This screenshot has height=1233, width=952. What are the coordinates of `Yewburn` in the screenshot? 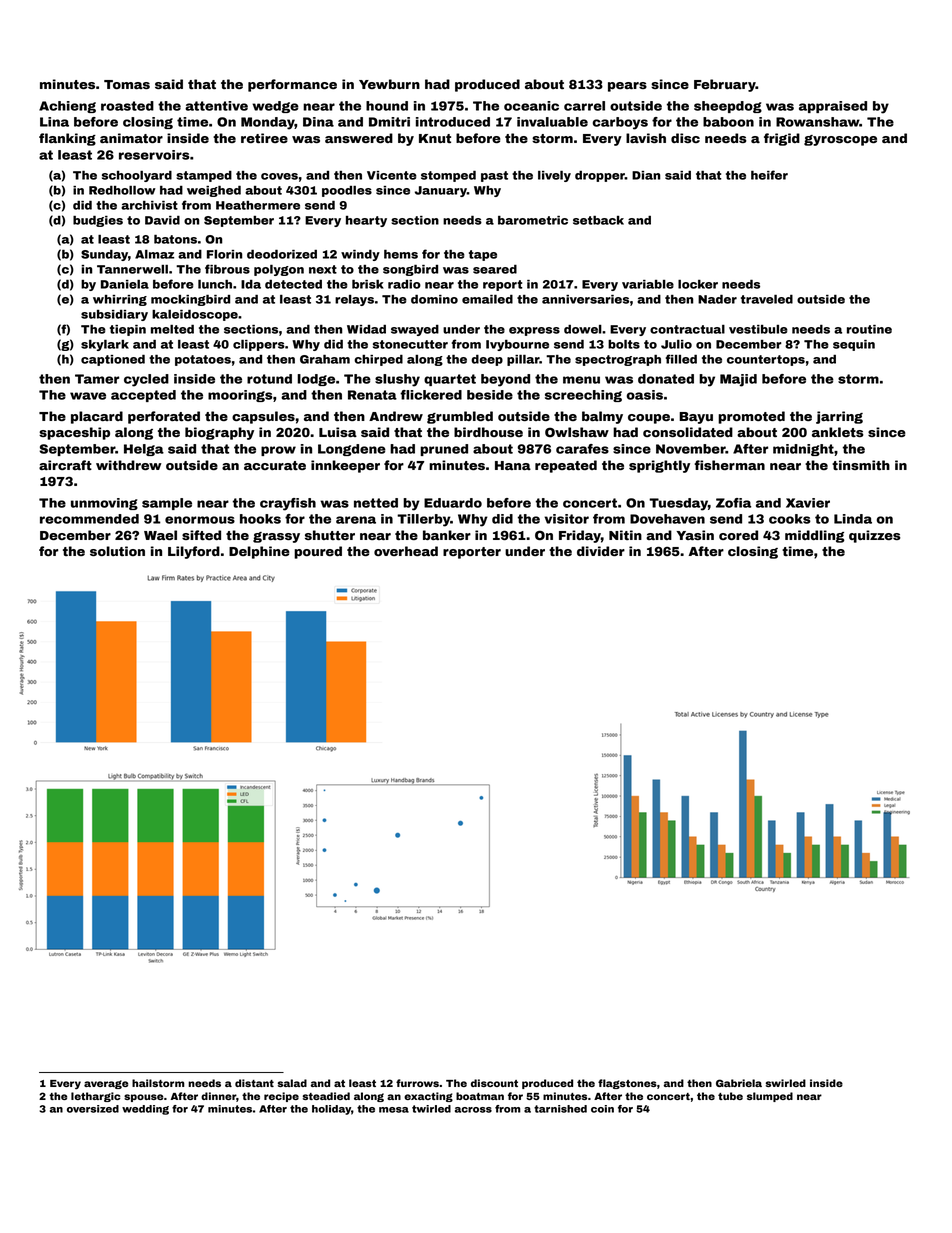 It's located at (389, 84).
